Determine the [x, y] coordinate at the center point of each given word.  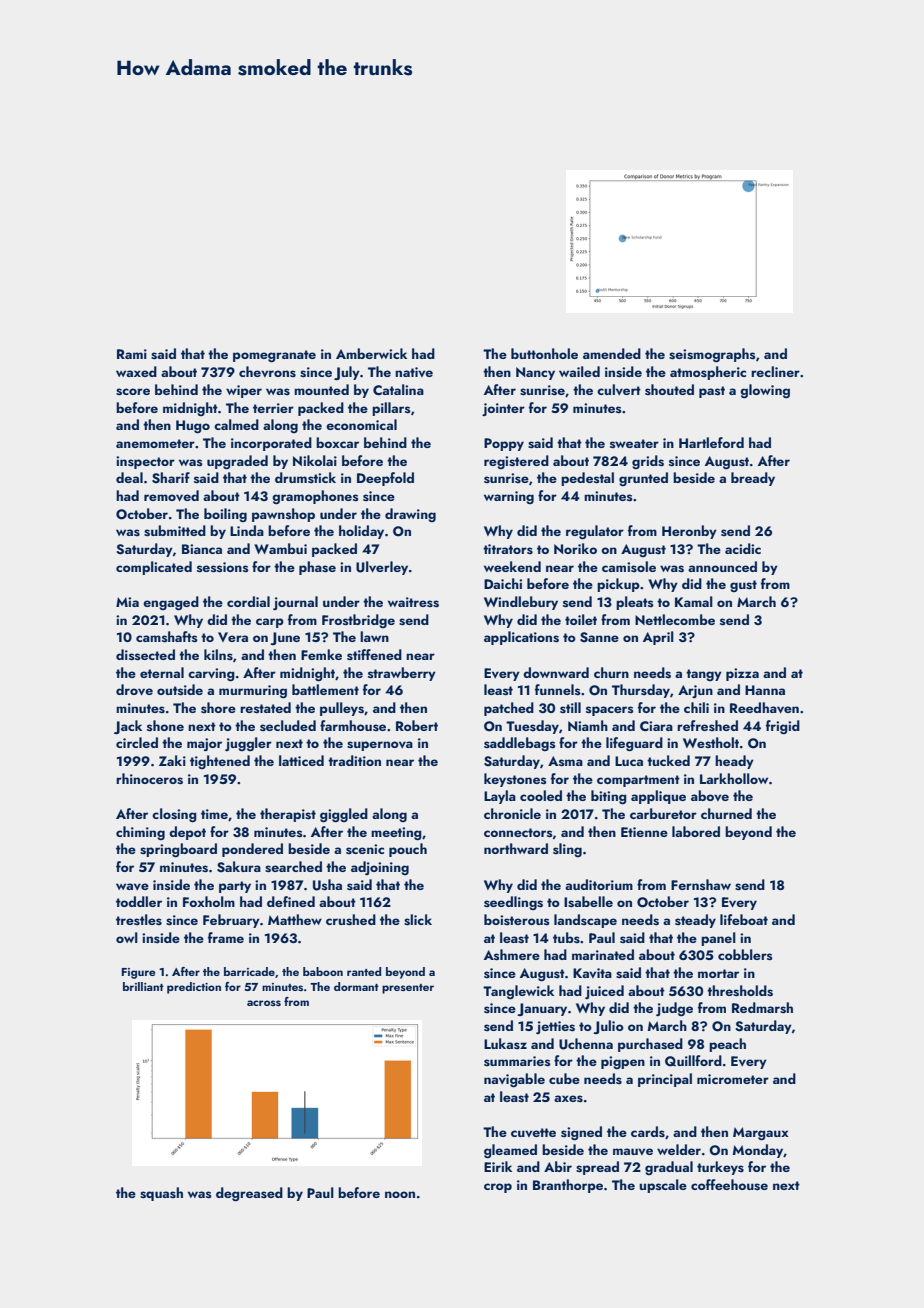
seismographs [712, 355]
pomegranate [274, 356]
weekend [512, 566]
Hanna [765, 690]
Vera [233, 637]
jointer [503, 409]
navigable [514, 1080]
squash [161, 1194]
